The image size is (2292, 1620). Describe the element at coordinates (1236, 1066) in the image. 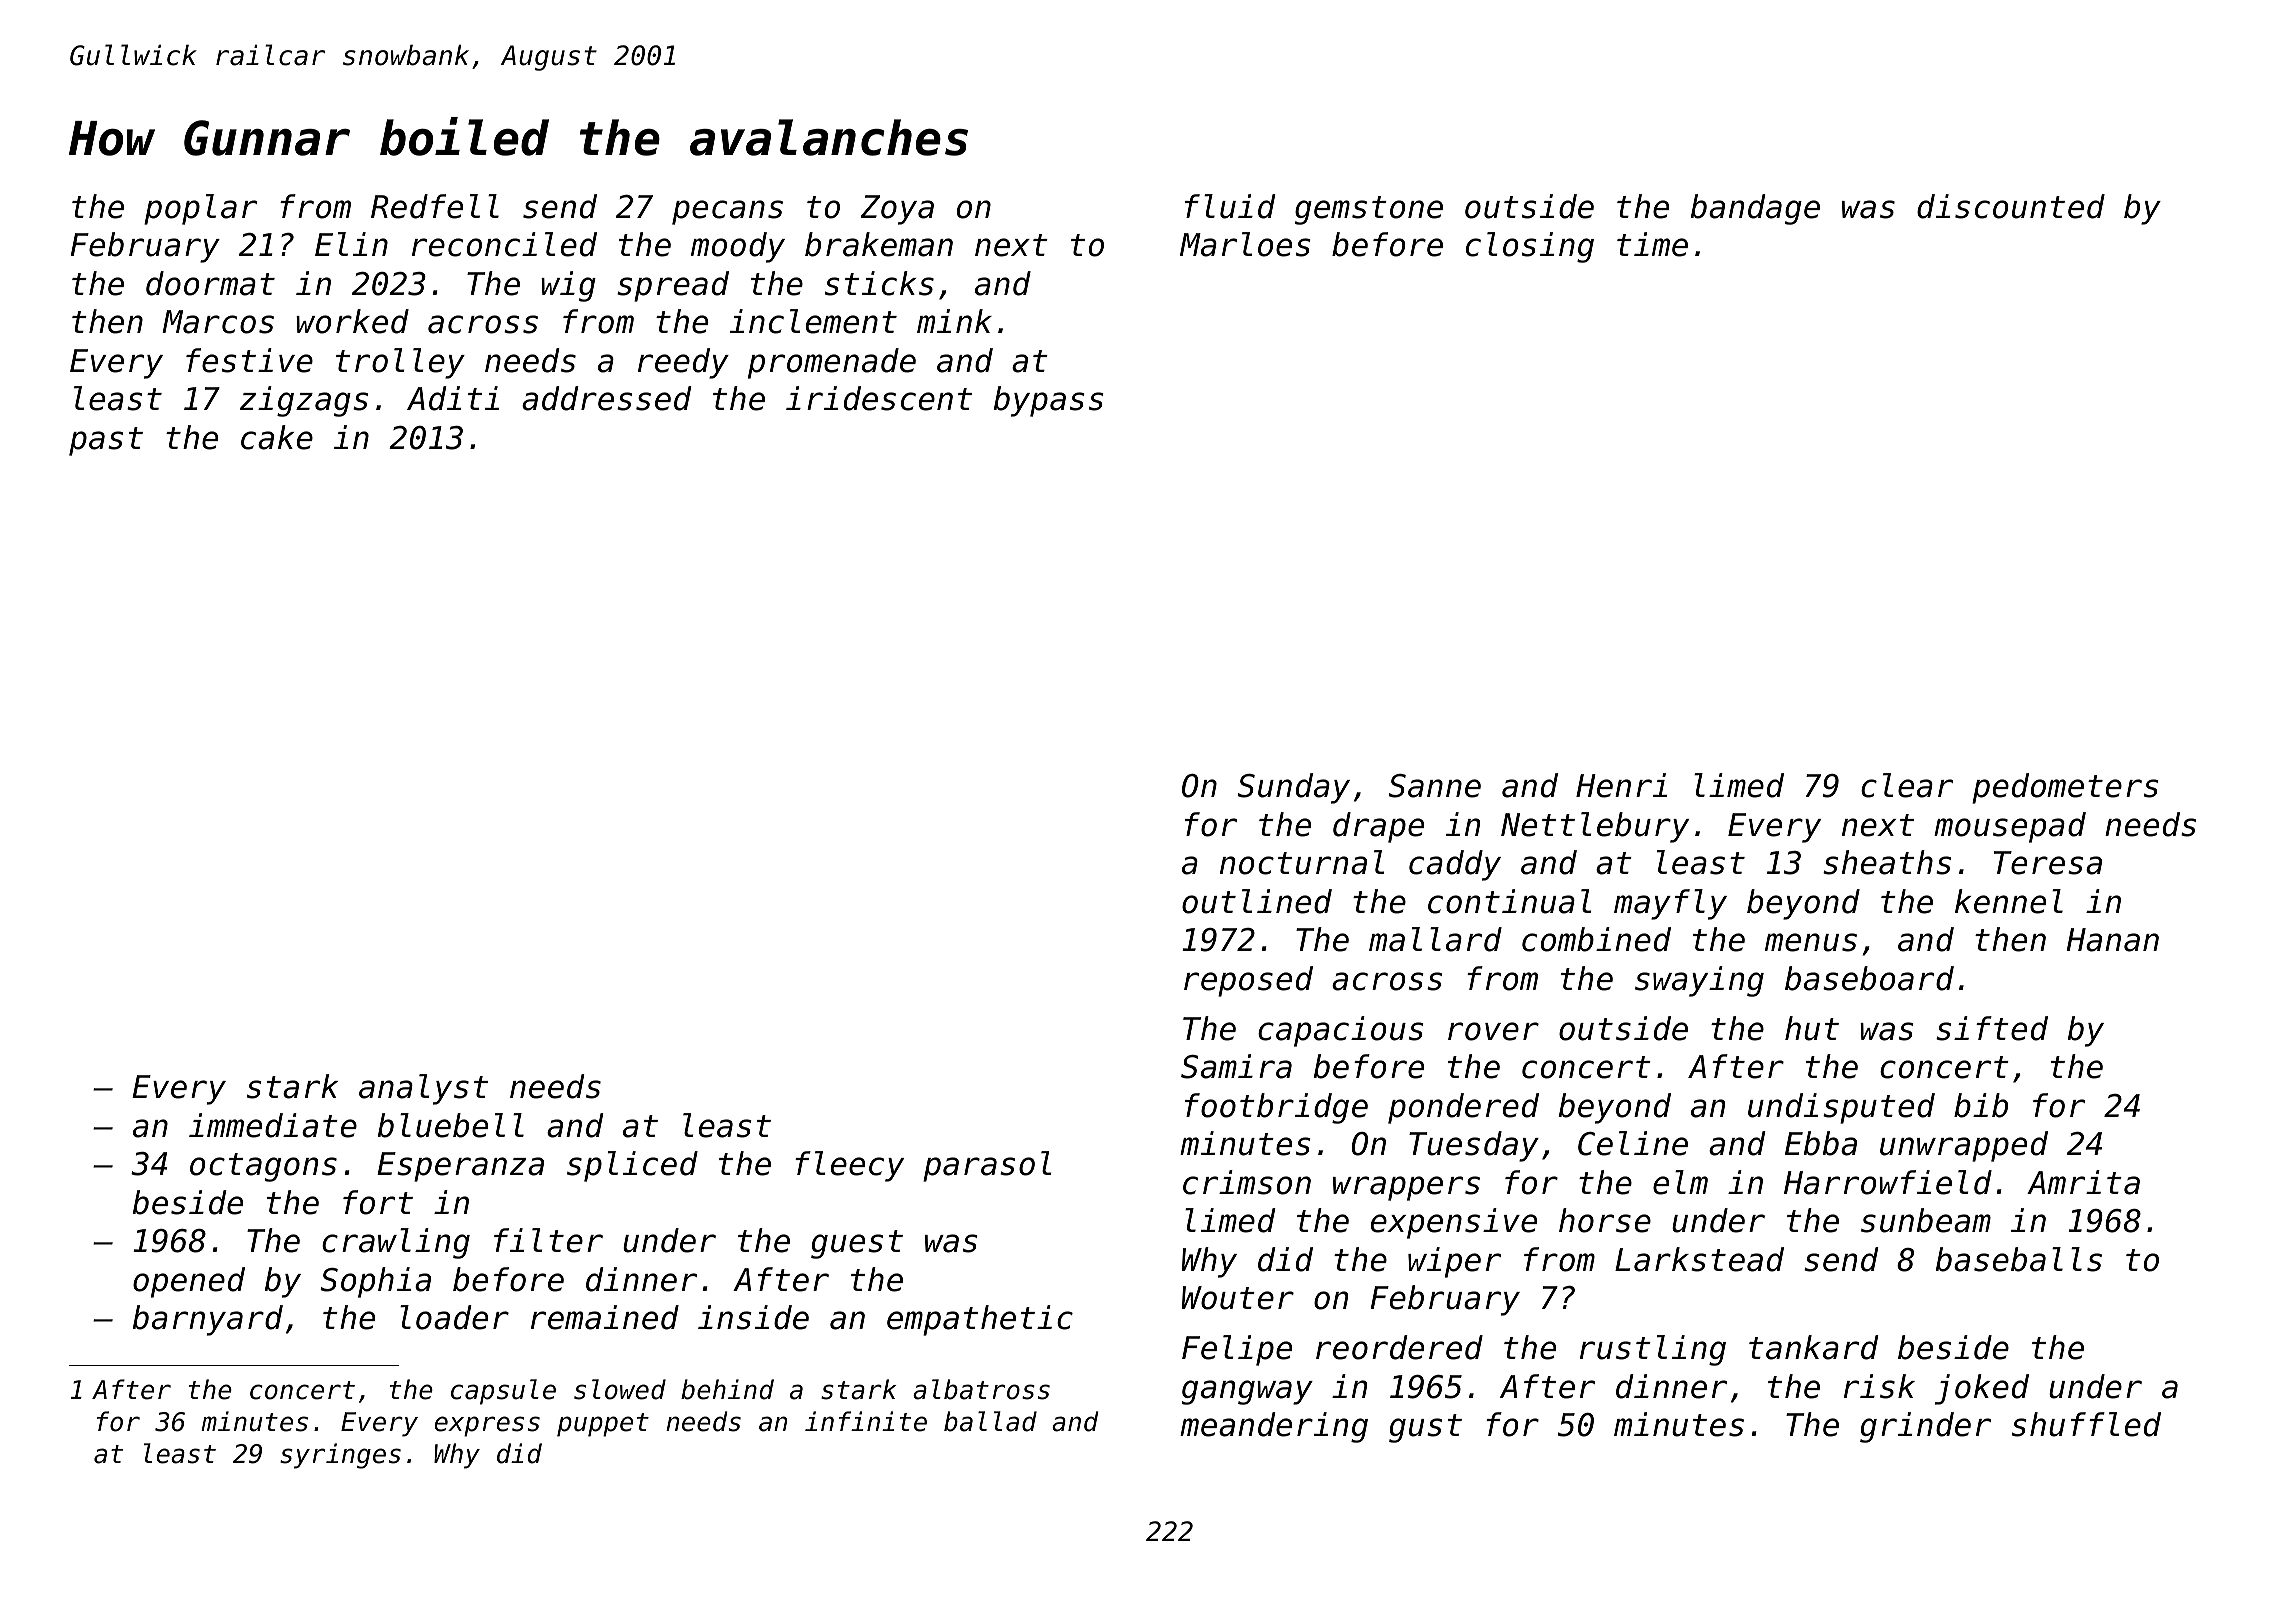

I see `Samira` at that location.
